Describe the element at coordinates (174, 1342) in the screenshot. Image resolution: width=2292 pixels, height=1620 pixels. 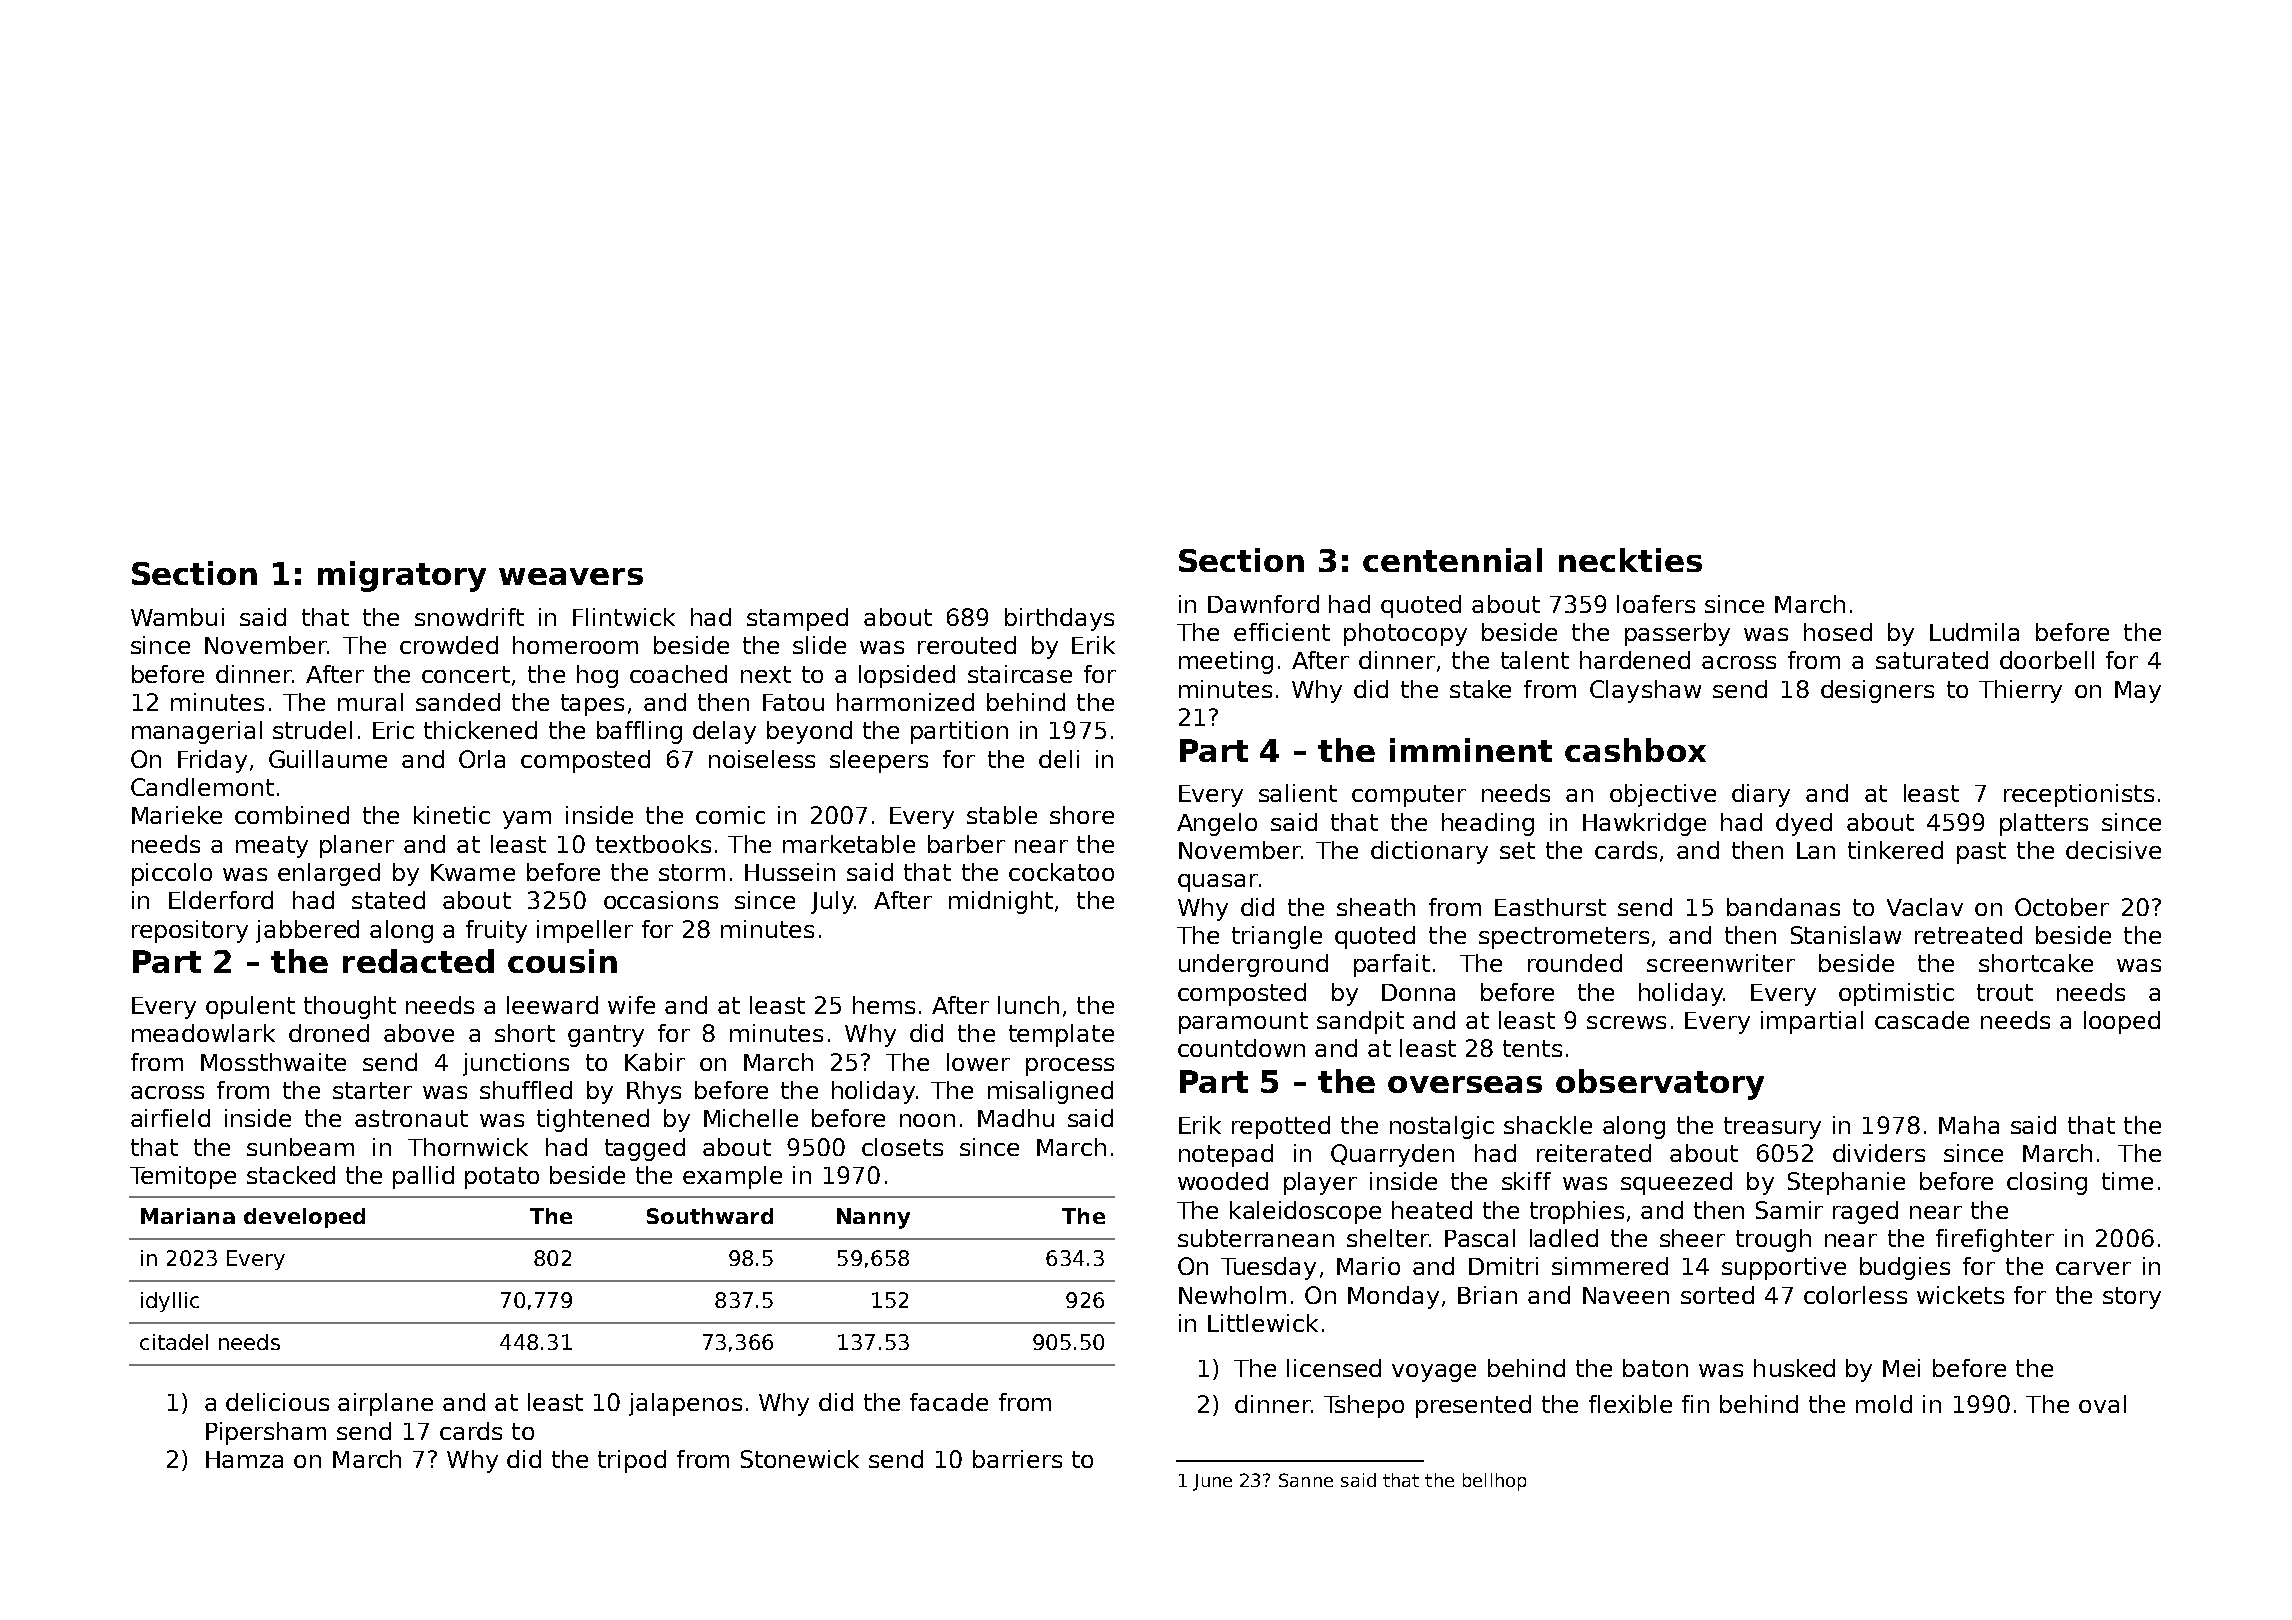
I see `citadel` at that location.
